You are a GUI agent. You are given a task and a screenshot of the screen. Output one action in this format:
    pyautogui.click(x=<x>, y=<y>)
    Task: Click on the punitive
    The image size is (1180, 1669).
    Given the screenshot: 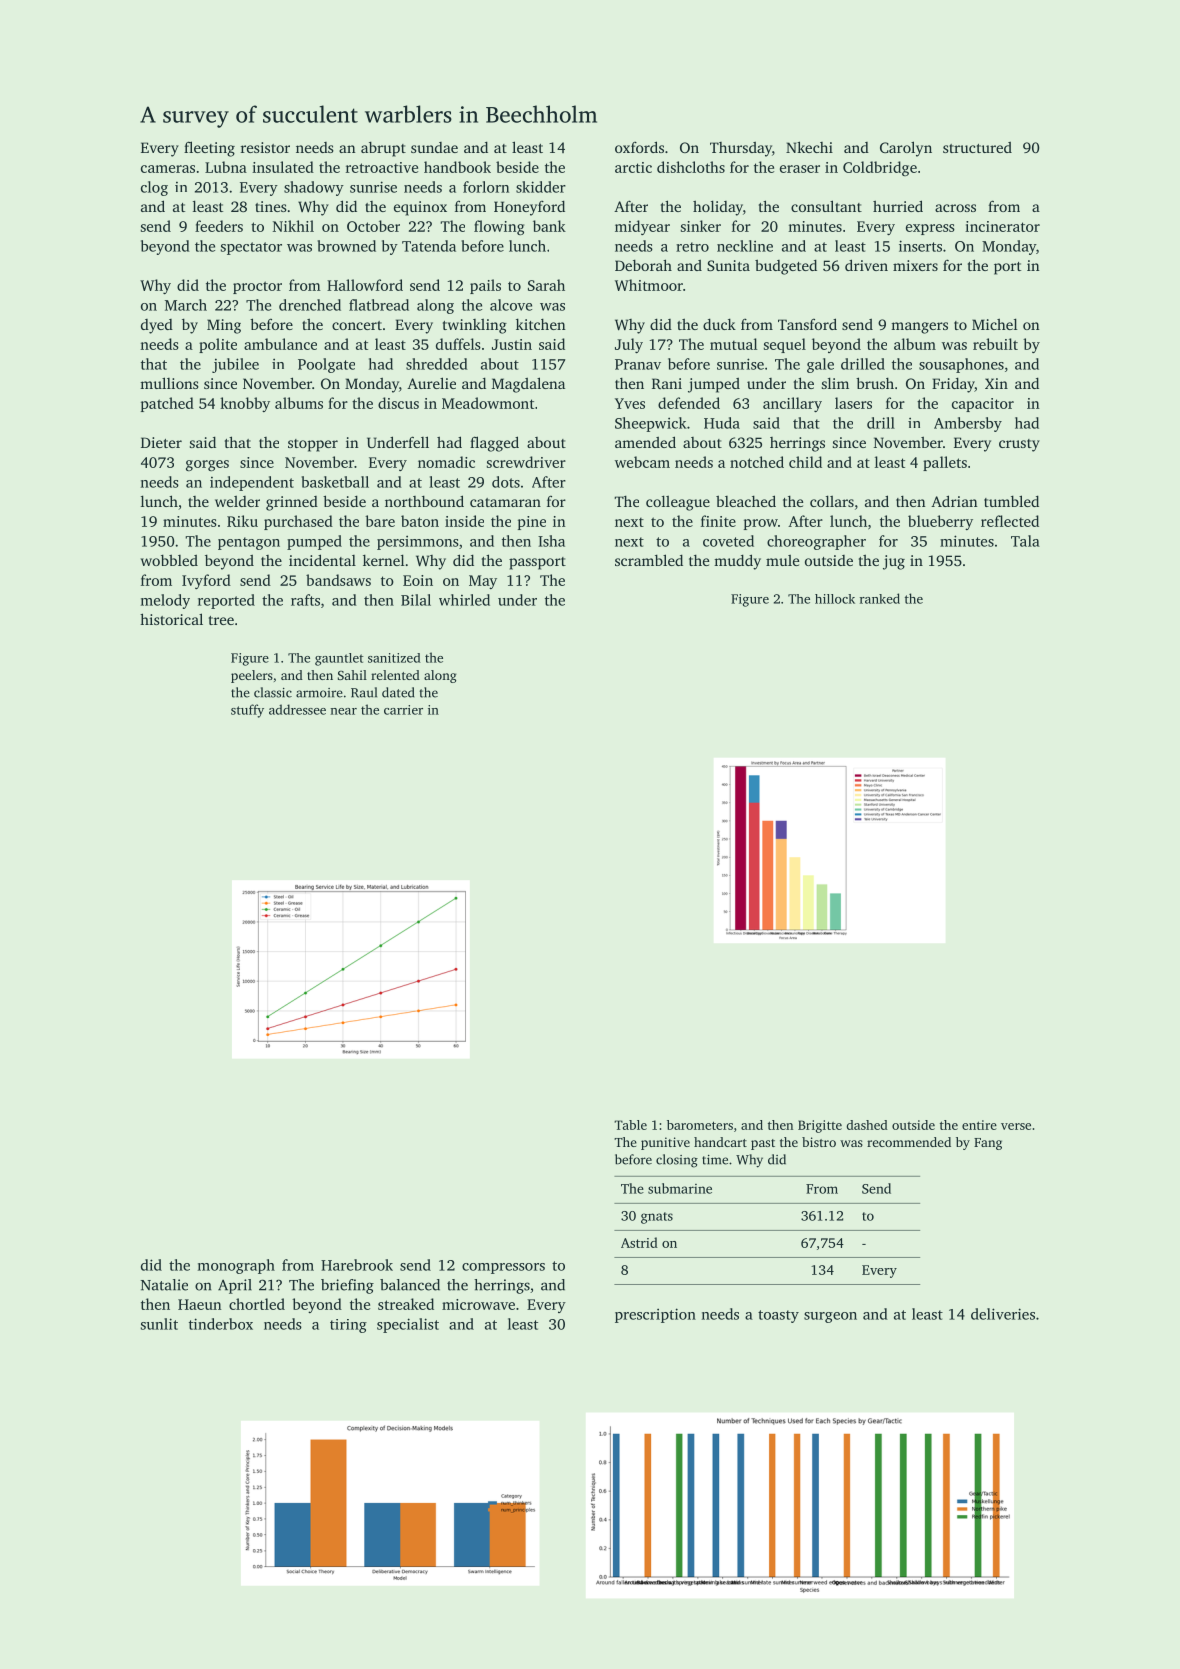 What is the action you would take?
    pyautogui.click(x=665, y=1143)
